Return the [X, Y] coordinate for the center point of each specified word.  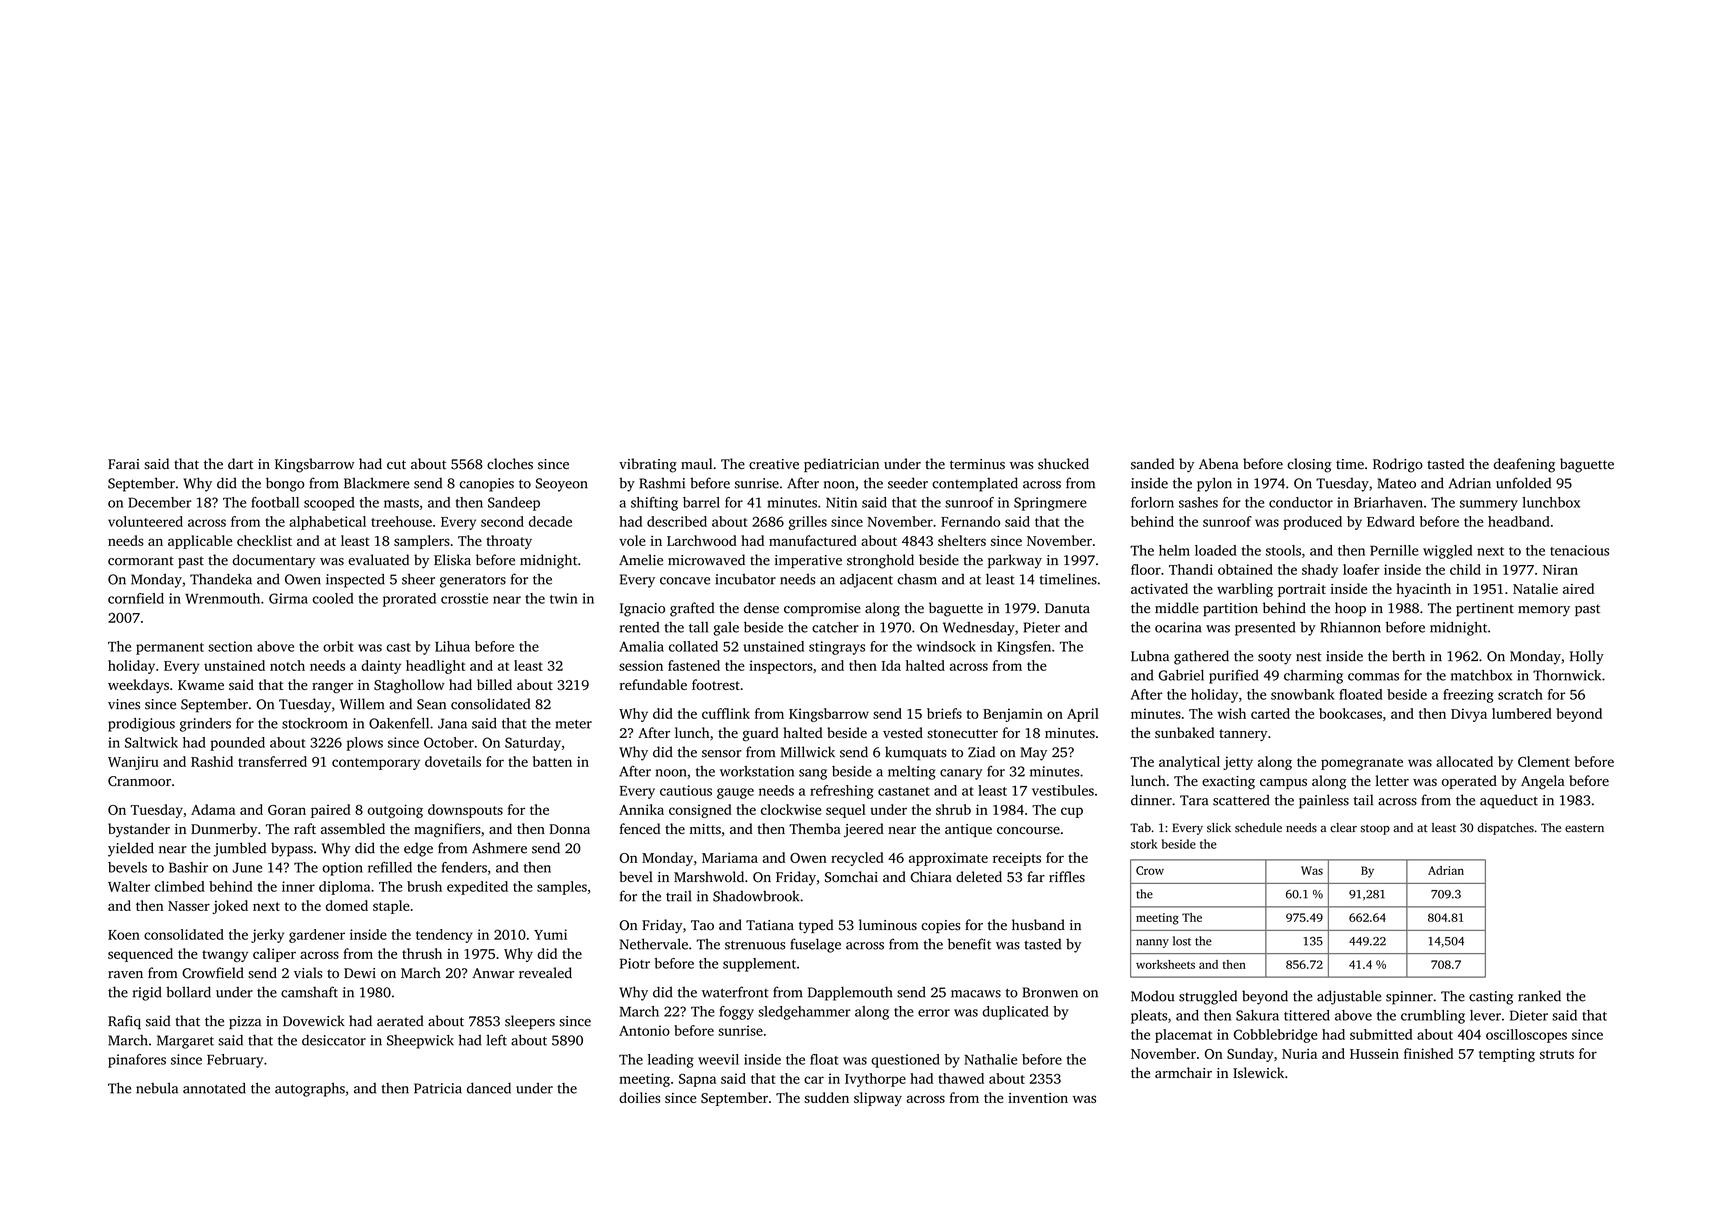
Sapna [697, 1080]
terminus [977, 464]
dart [240, 463]
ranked [1539, 996]
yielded [131, 849]
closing [1309, 465]
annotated [214, 1088]
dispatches [1505, 829]
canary [961, 774]
